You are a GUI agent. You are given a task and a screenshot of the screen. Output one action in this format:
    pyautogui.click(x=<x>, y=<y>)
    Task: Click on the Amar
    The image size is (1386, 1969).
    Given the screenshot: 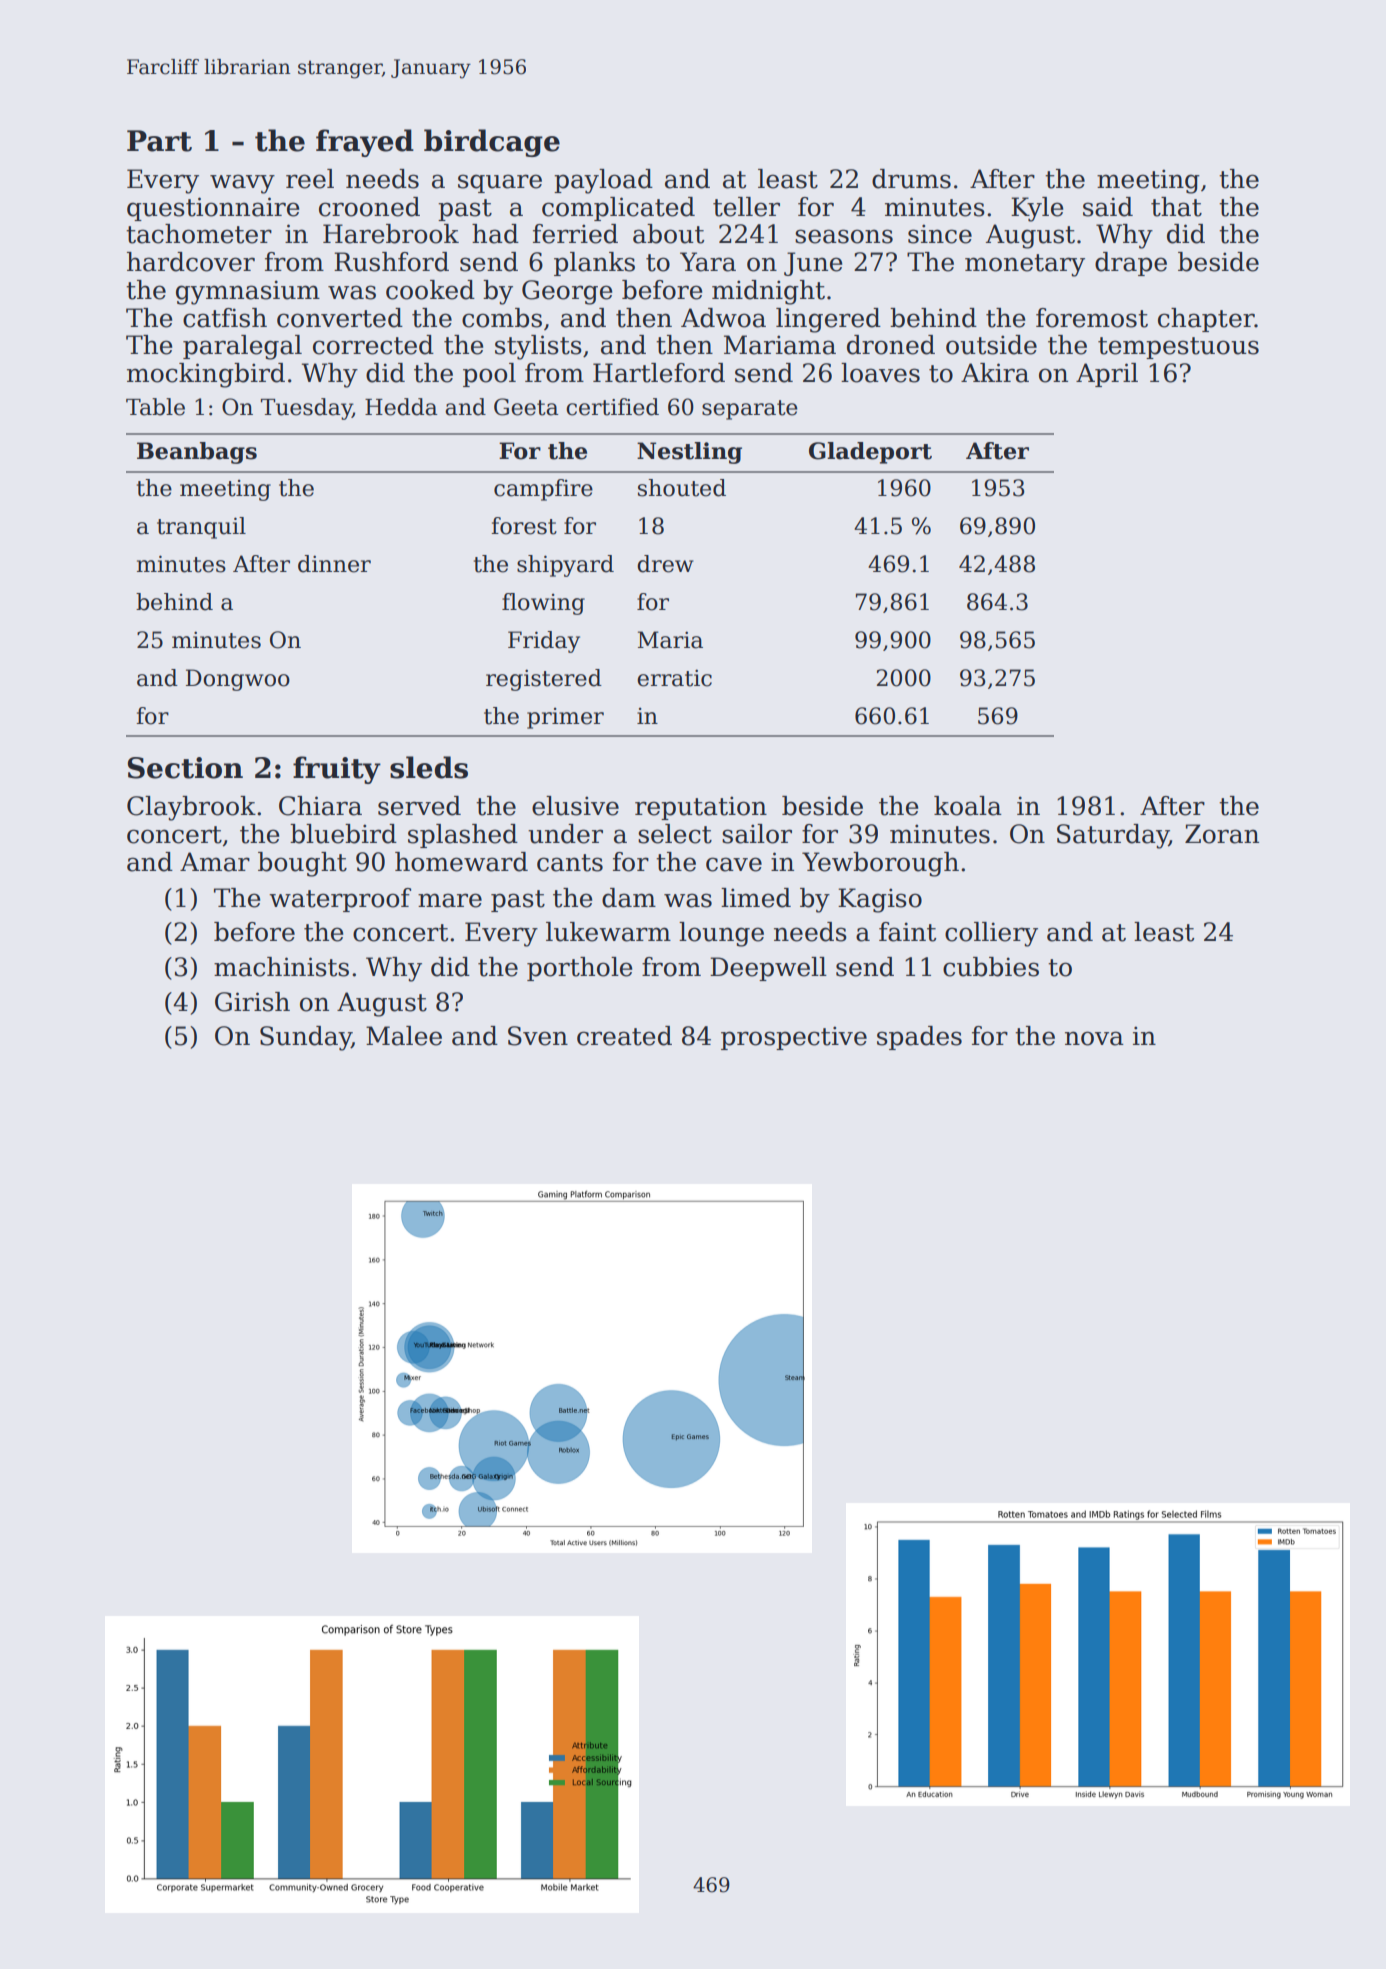 What is the action you would take?
    pyautogui.click(x=215, y=862)
